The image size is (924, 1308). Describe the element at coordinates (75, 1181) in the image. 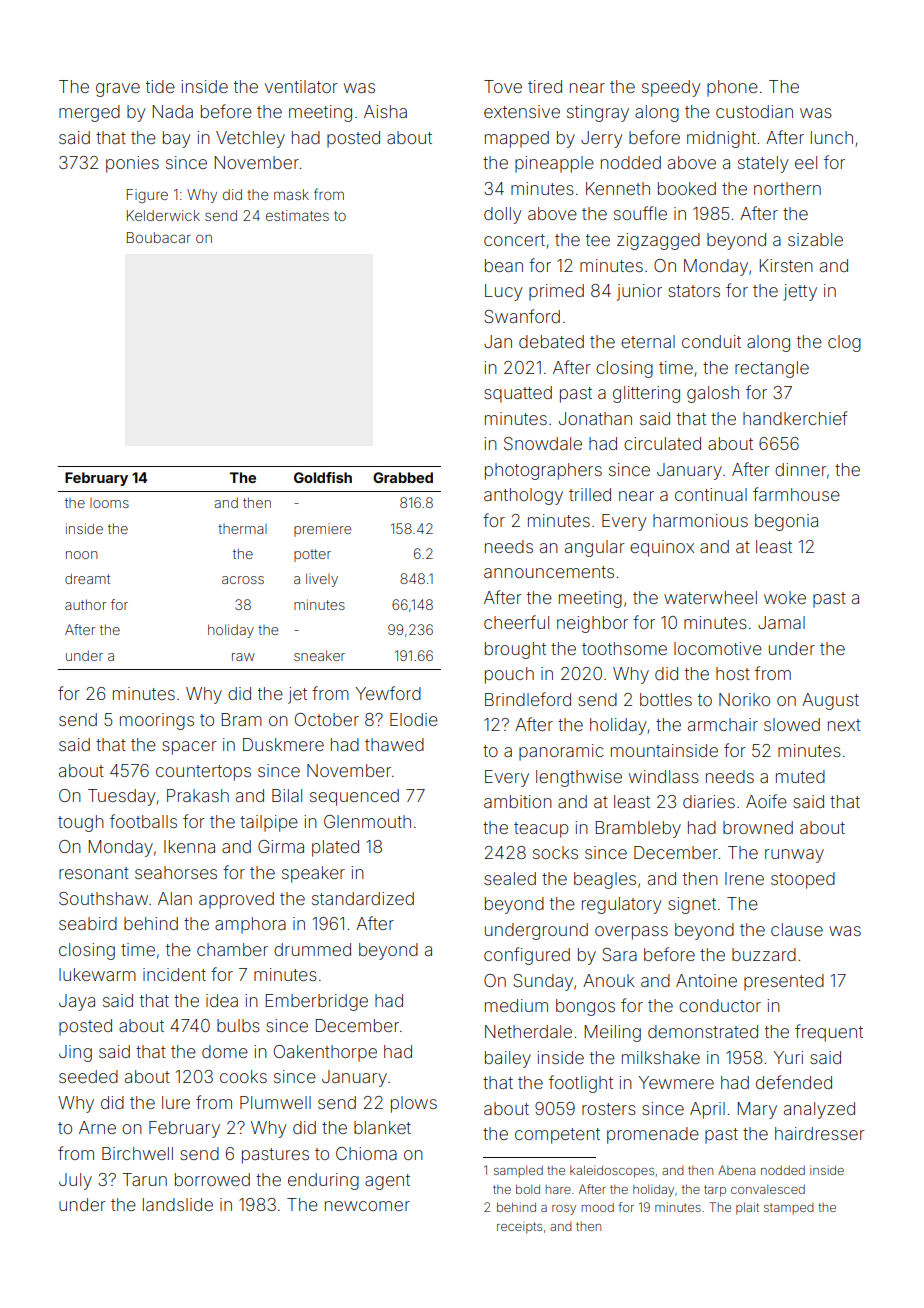

I see `July` at that location.
